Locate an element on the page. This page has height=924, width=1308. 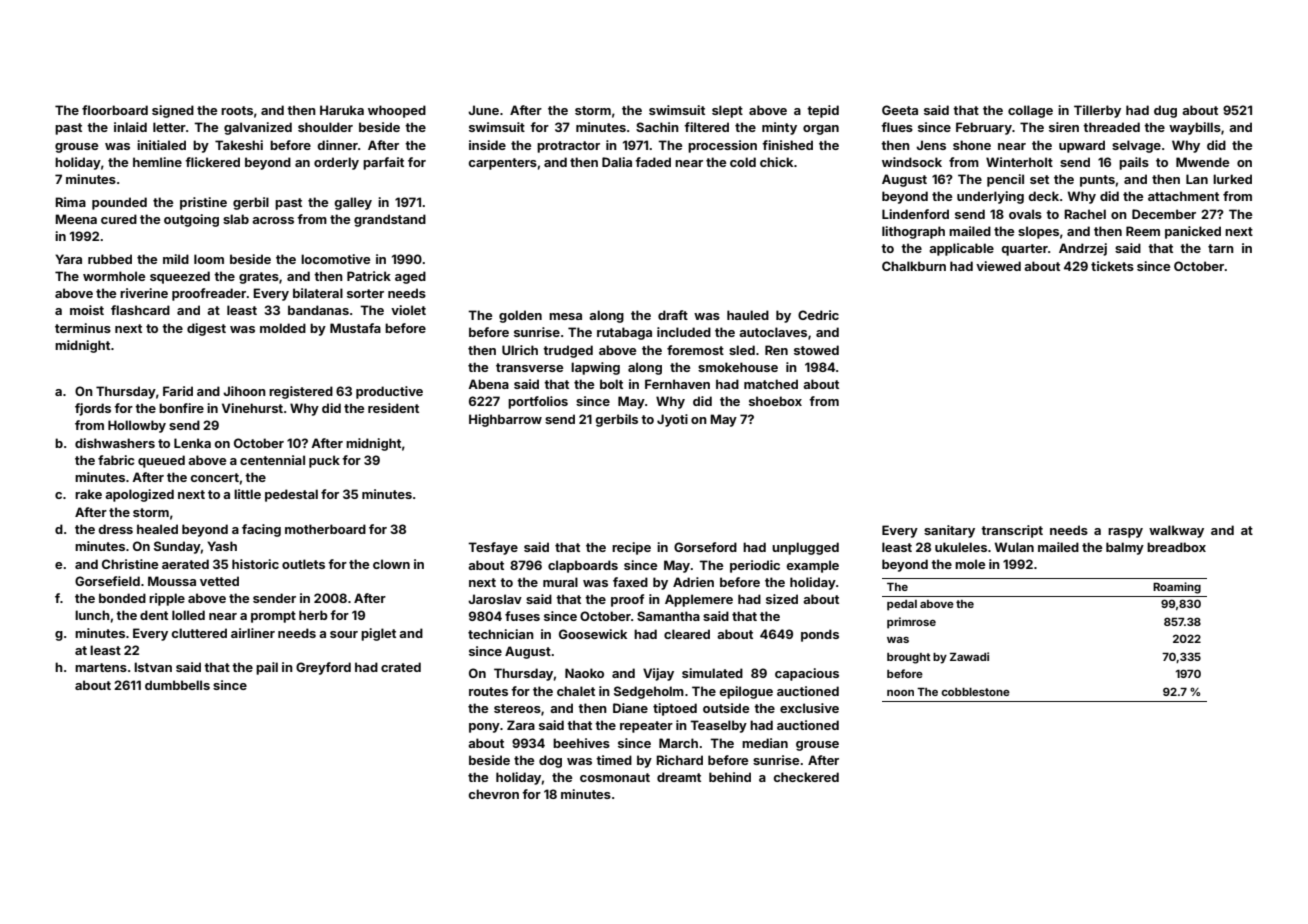
ukuleles is located at coordinates (961, 547).
